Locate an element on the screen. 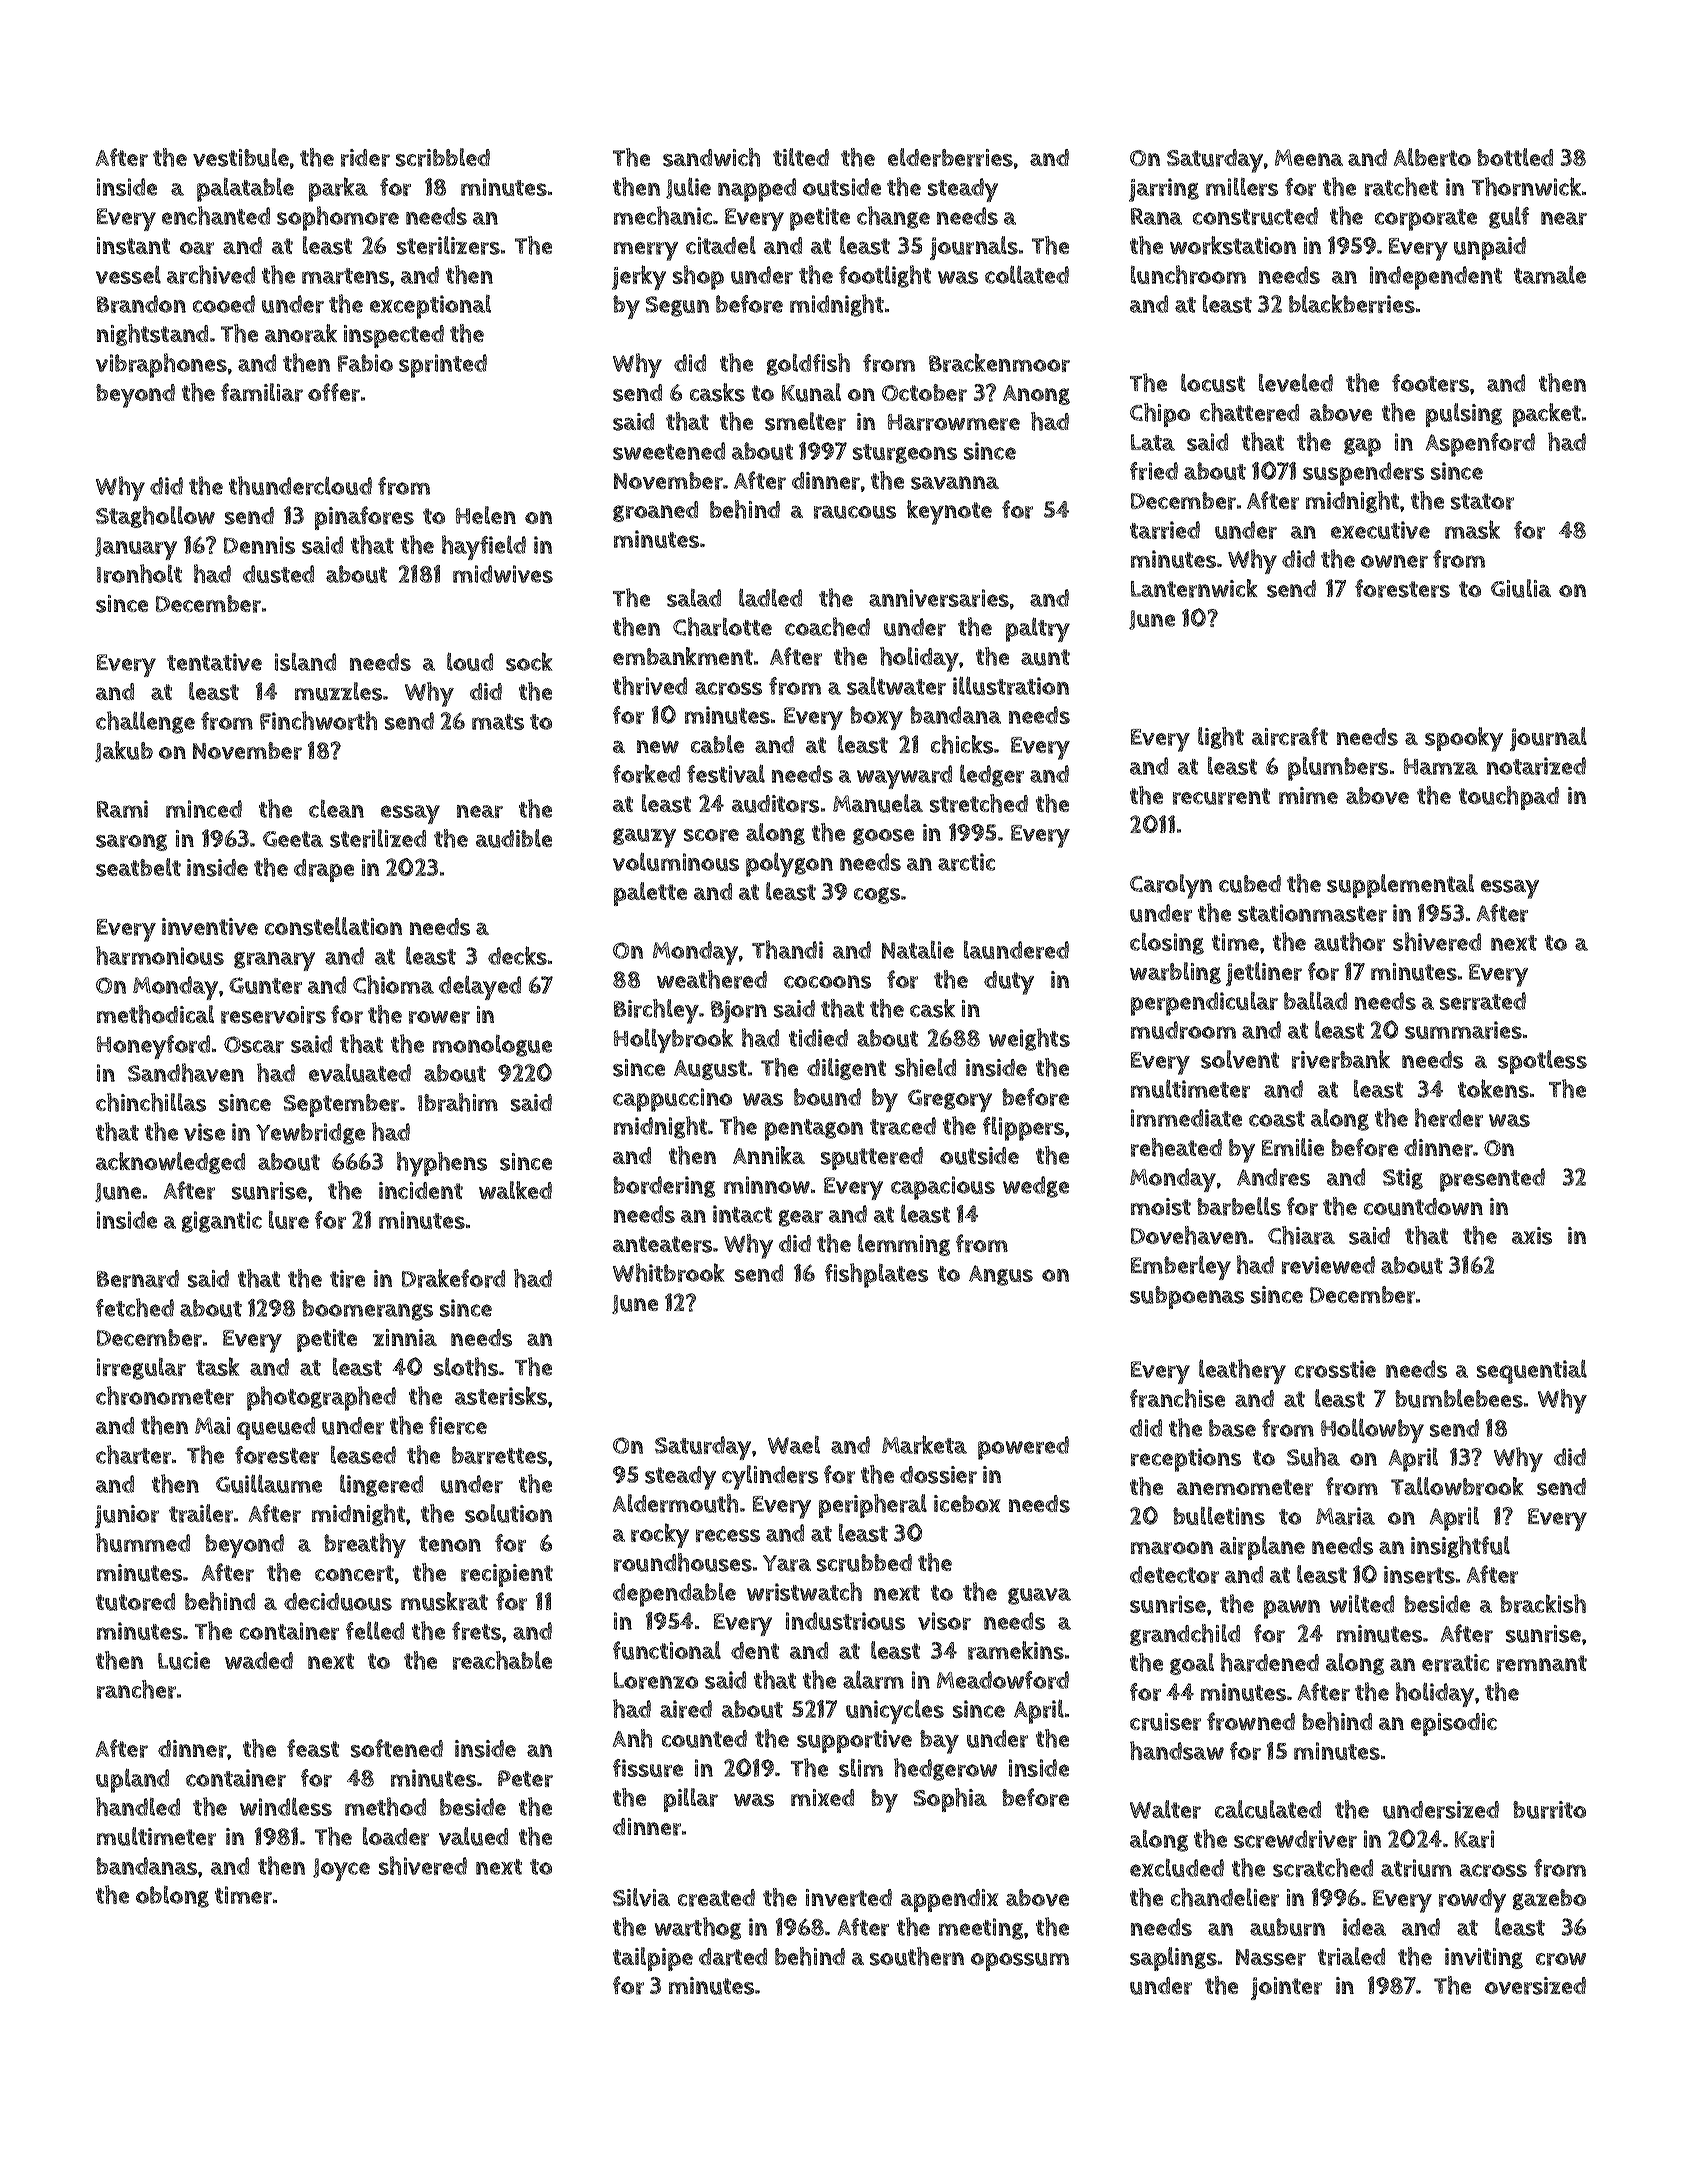 This screenshot has height=2178, width=1683. gear is located at coordinates (801, 1218).
